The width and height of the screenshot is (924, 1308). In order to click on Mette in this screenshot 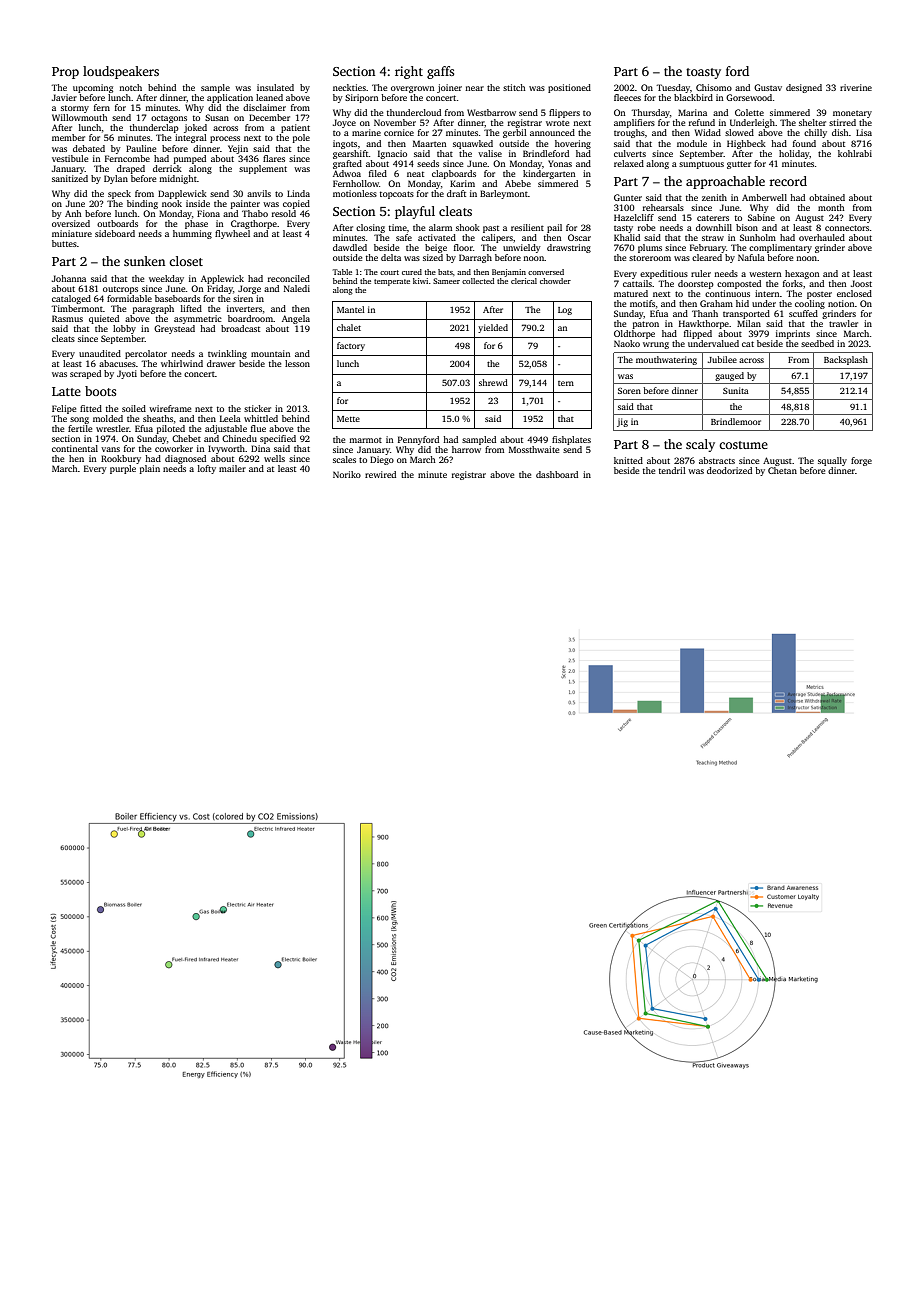, I will do `click(348, 419)`.
